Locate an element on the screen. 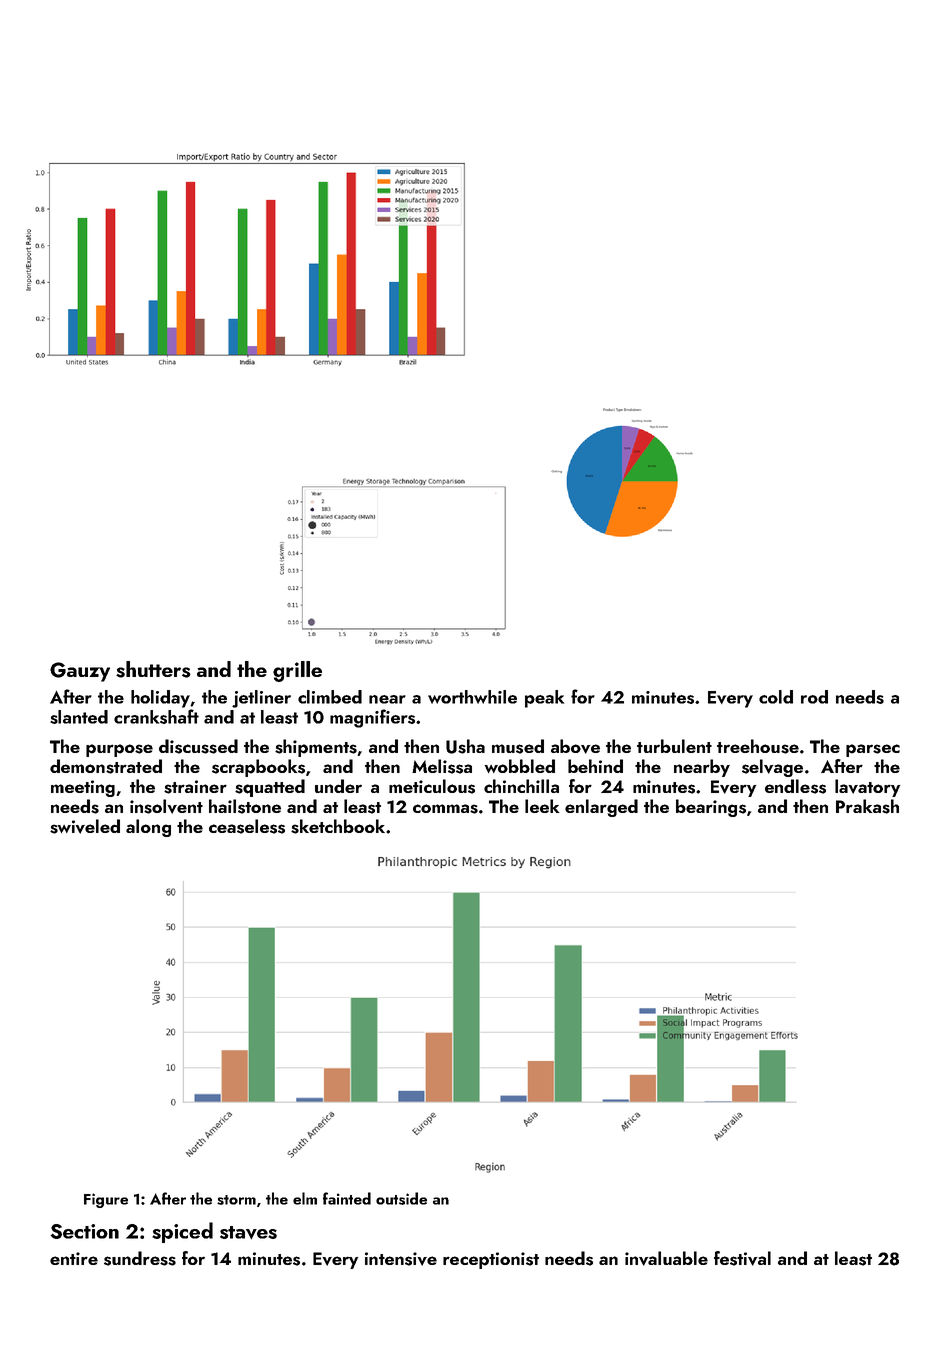 This screenshot has height=1349, width=950. commas is located at coordinates (445, 809).
